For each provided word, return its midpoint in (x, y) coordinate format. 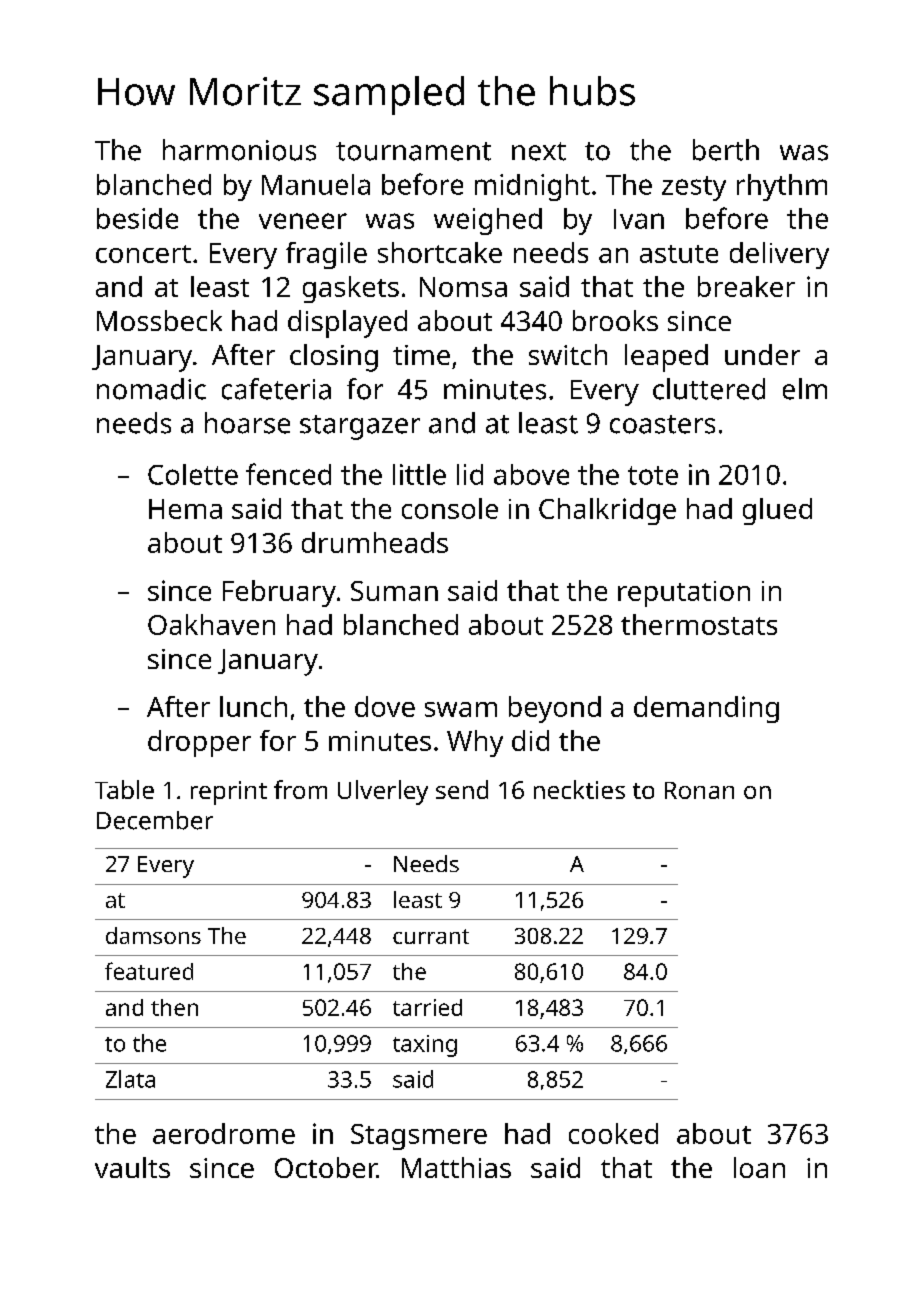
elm (805, 389)
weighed (488, 221)
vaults (132, 1167)
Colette (193, 474)
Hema (185, 509)
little (419, 474)
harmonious (239, 150)
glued (777, 511)
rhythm (782, 187)
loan (759, 1167)
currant (431, 936)
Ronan (699, 790)
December (155, 820)
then (174, 1007)
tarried (427, 1007)
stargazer (360, 427)
